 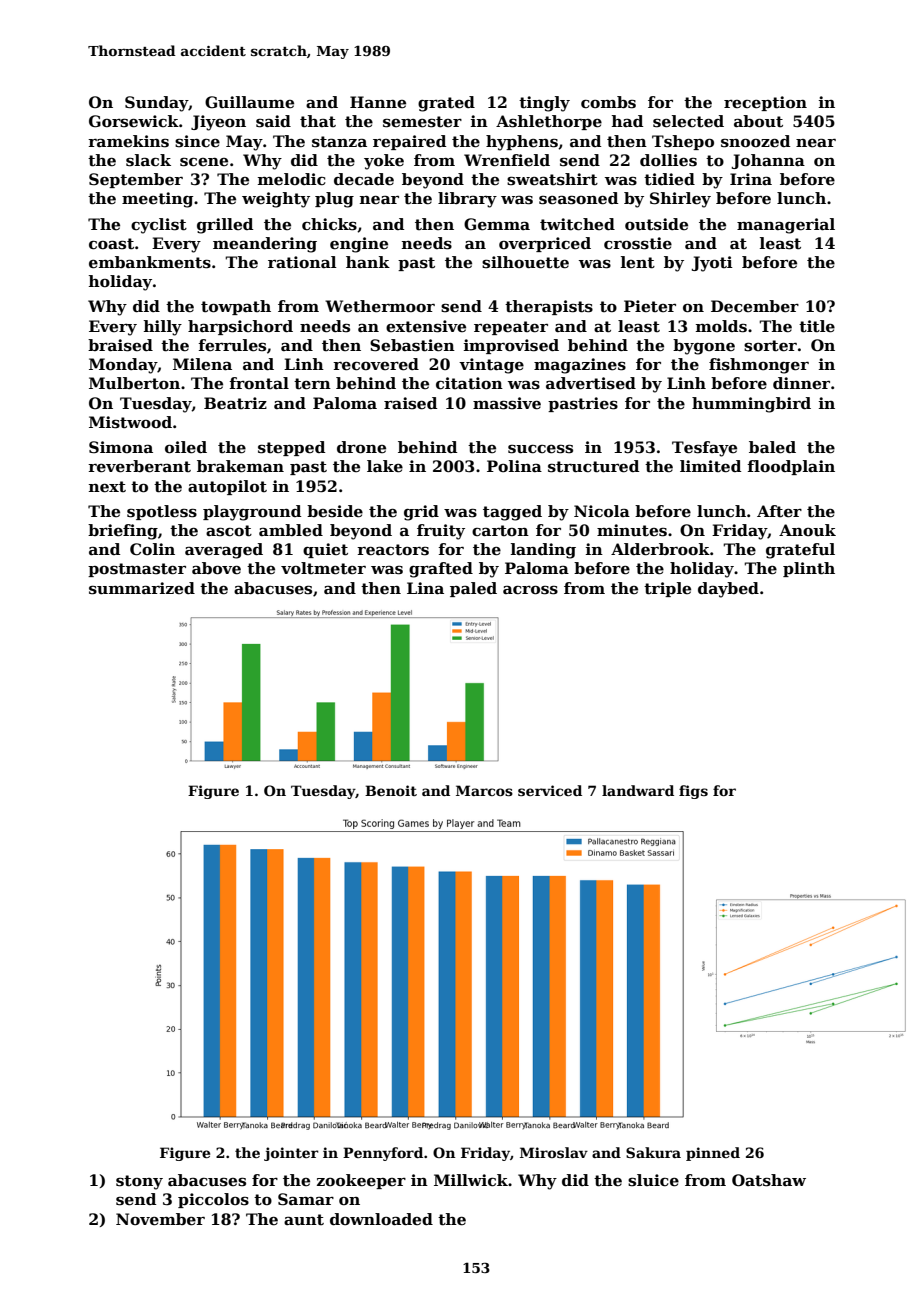 I want to click on reception, so click(x=765, y=103).
